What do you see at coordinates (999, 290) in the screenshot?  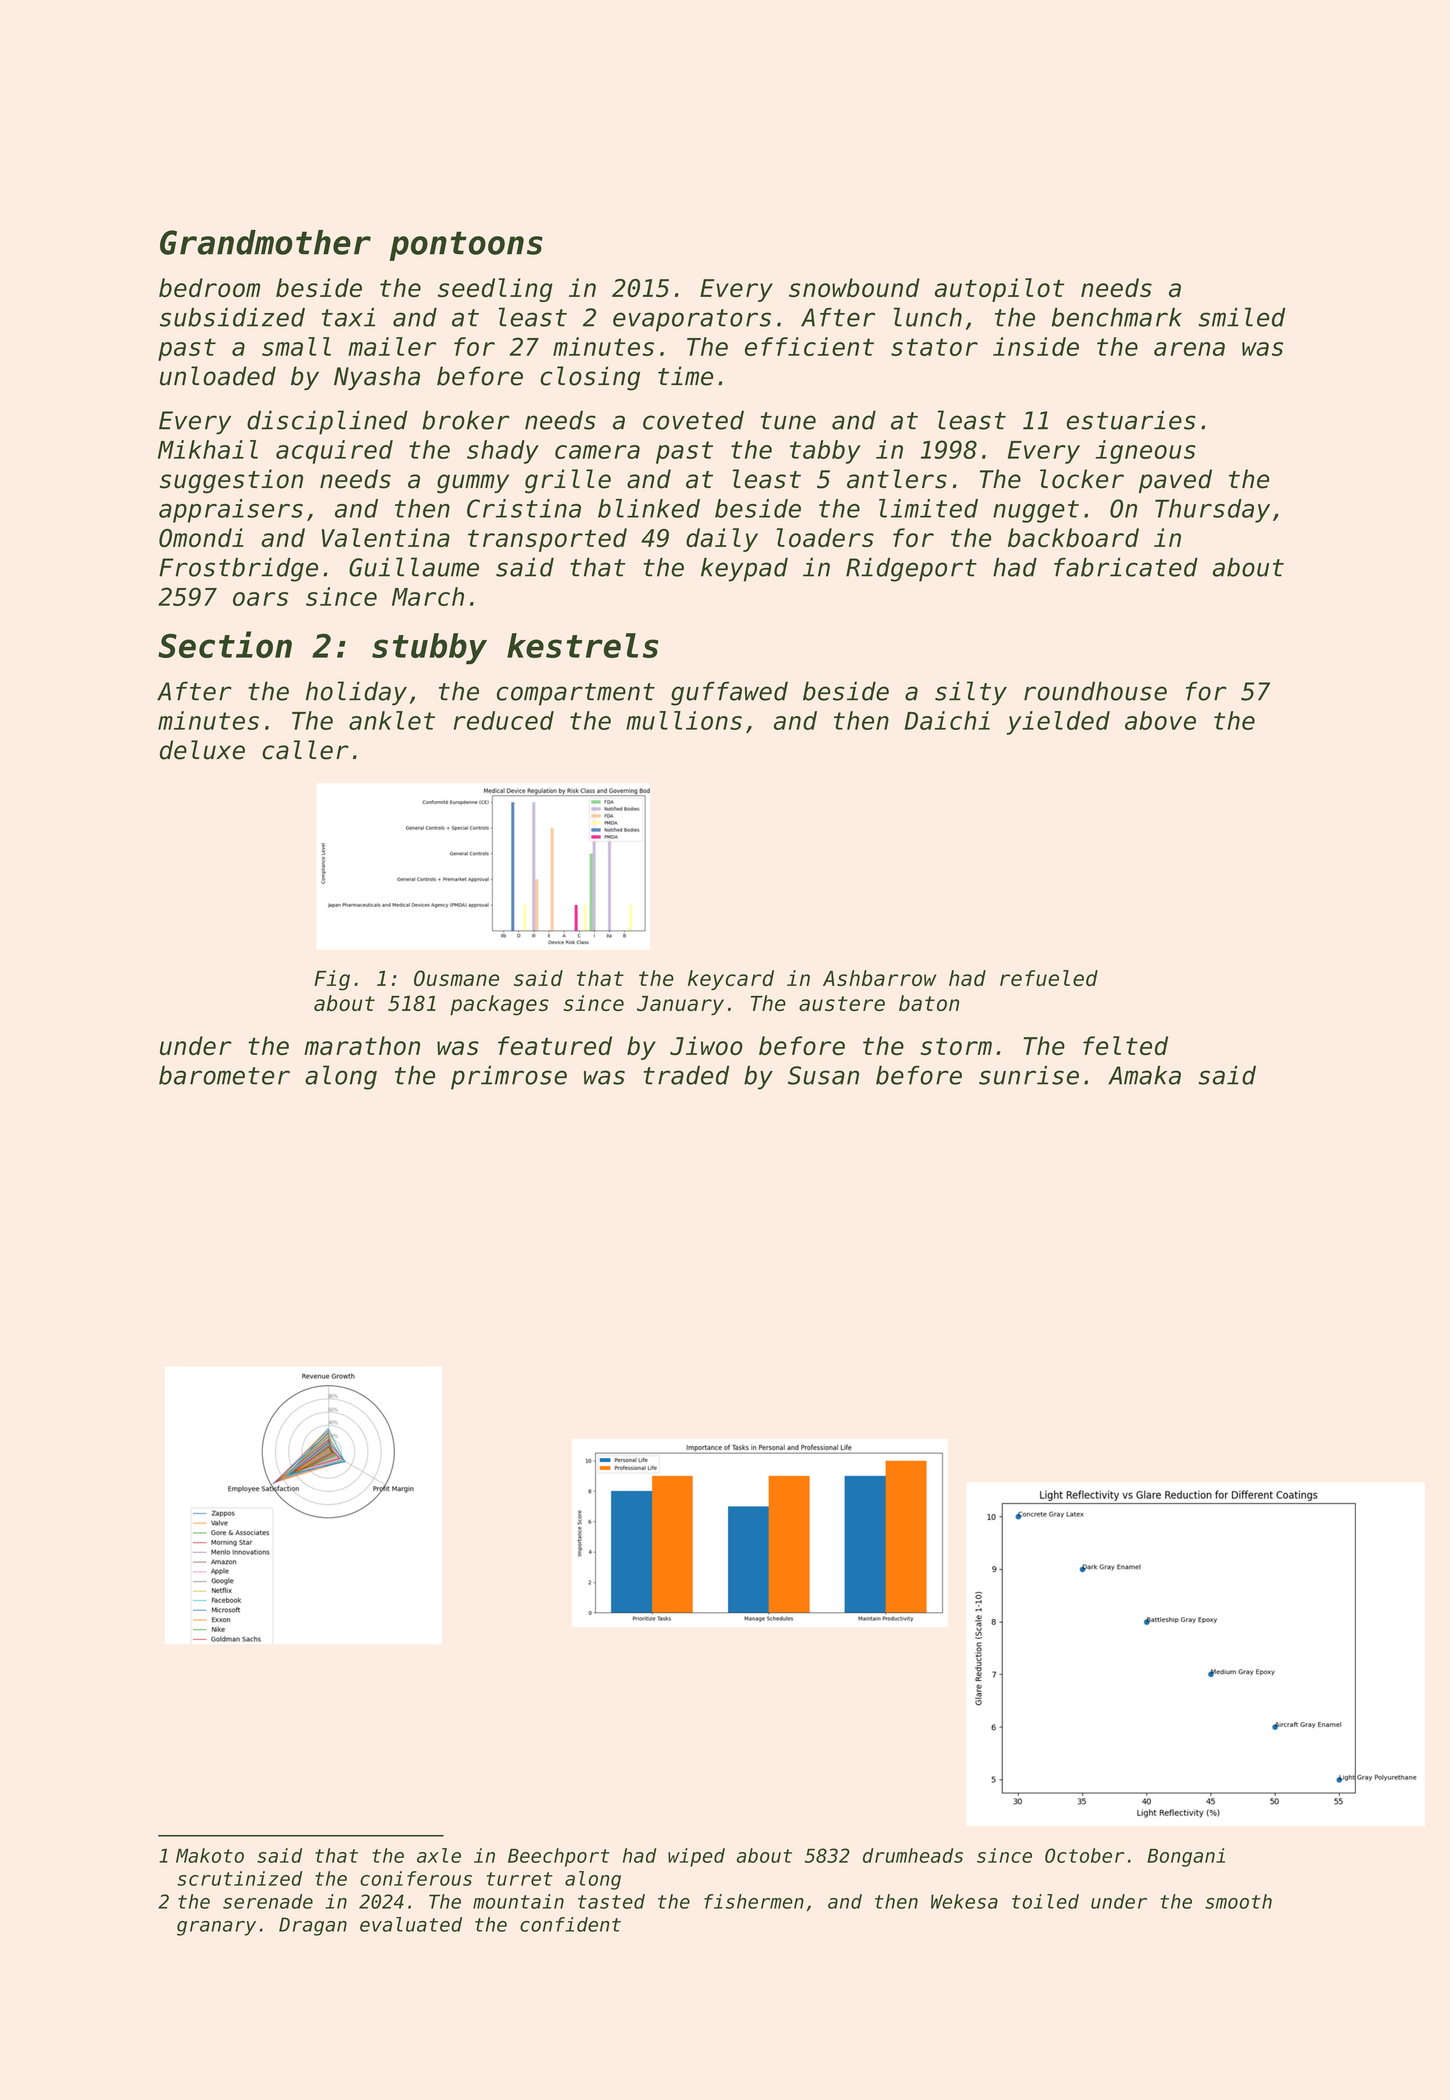 I see `autopilot` at bounding box center [999, 290].
